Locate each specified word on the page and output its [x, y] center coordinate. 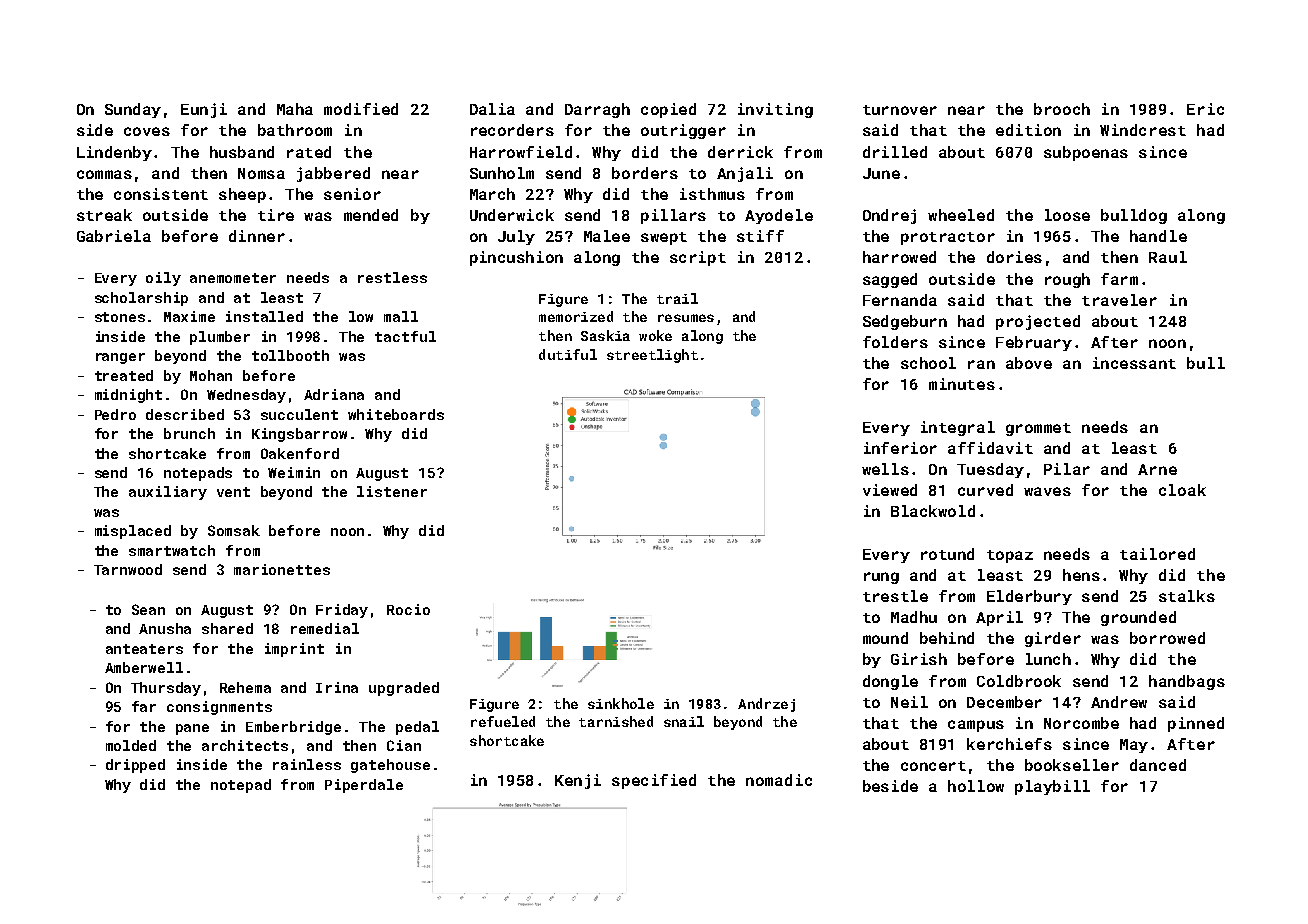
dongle [890, 682]
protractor [948, 238]
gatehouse [390, 766]
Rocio [408, 609]
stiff [760, 236]
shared [227, 628]
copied [668, 110]
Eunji [204, 110]
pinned [1196, 724]
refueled [503, 721]
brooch [1062, 109]
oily [163, 279]
